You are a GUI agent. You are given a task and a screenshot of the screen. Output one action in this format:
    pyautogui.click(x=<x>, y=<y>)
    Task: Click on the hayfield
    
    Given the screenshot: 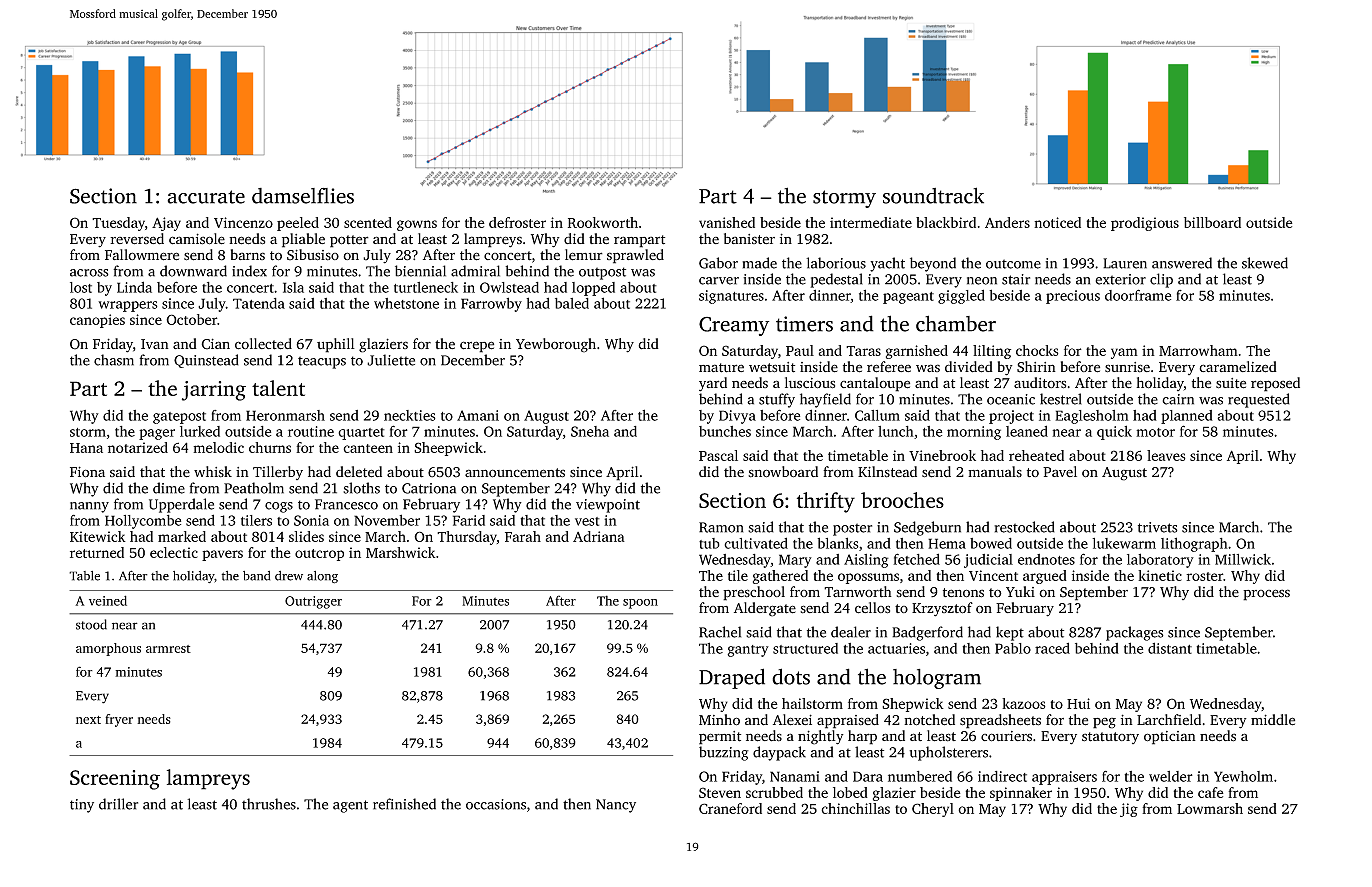 What is the action you would take?
    pyautogui.click(x=825, y=400)
